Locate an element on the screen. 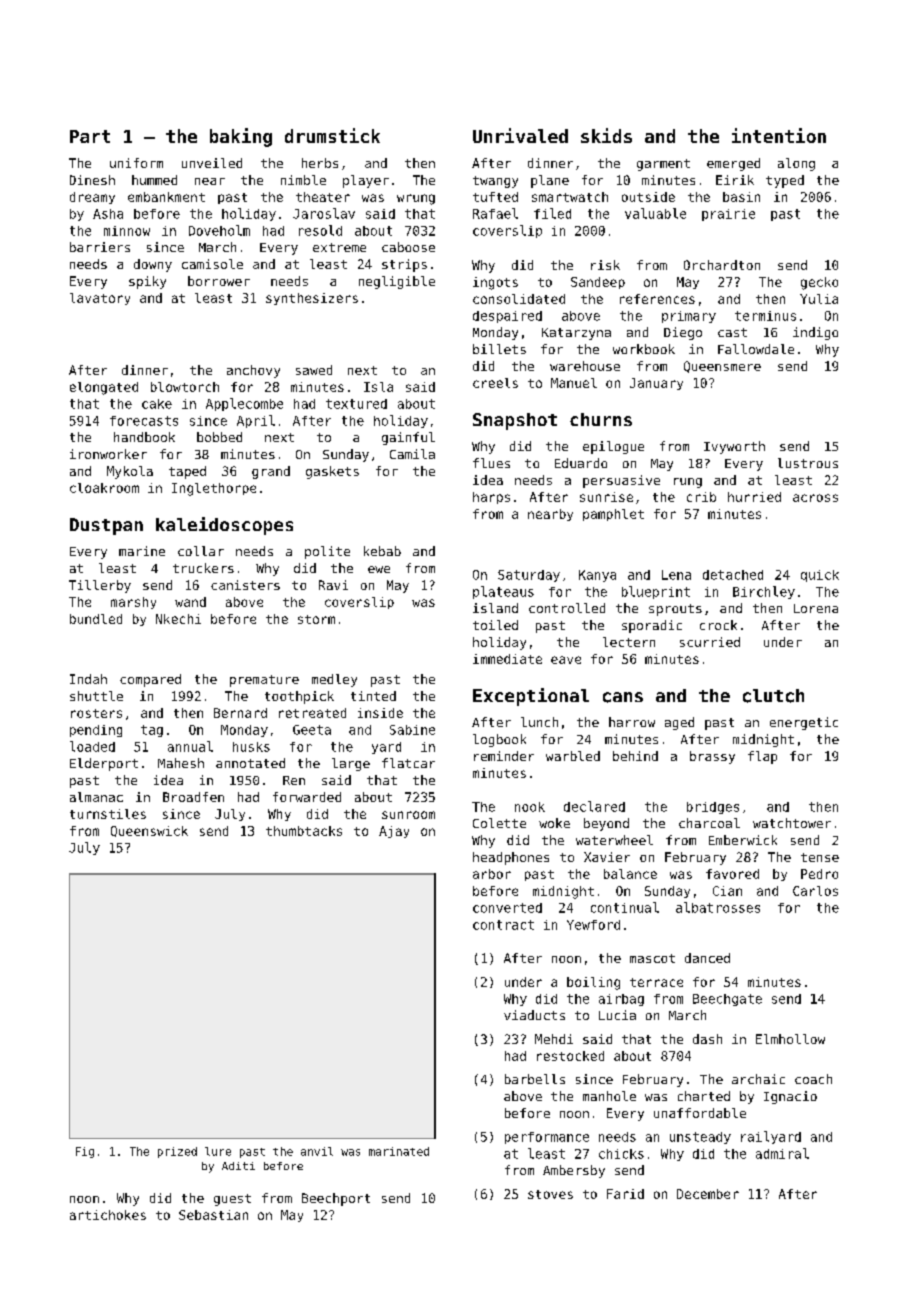  artichokes is located at coordinates (108, 1215).
